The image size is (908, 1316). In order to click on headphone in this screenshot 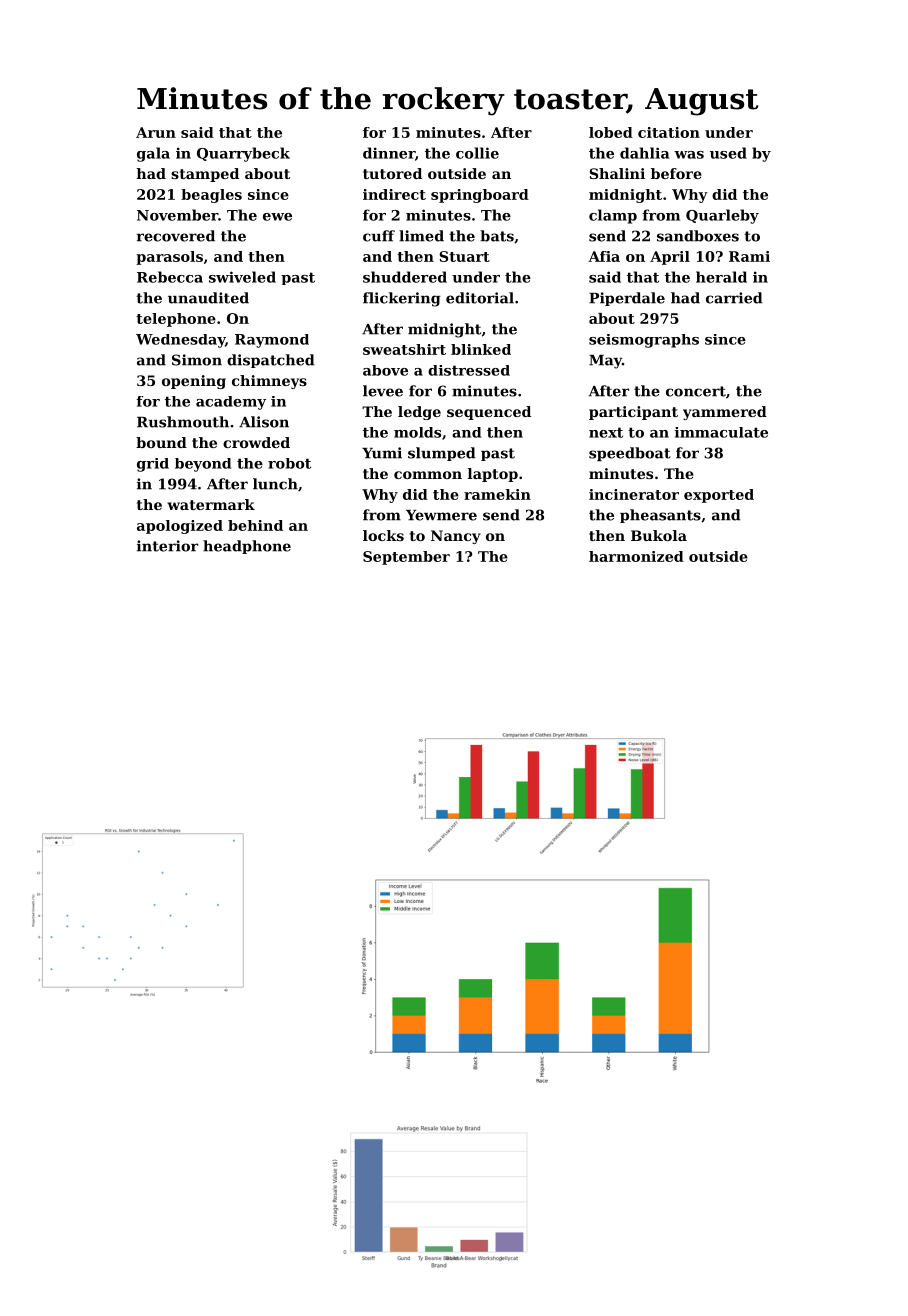, I will do `click(247, 547)`.
